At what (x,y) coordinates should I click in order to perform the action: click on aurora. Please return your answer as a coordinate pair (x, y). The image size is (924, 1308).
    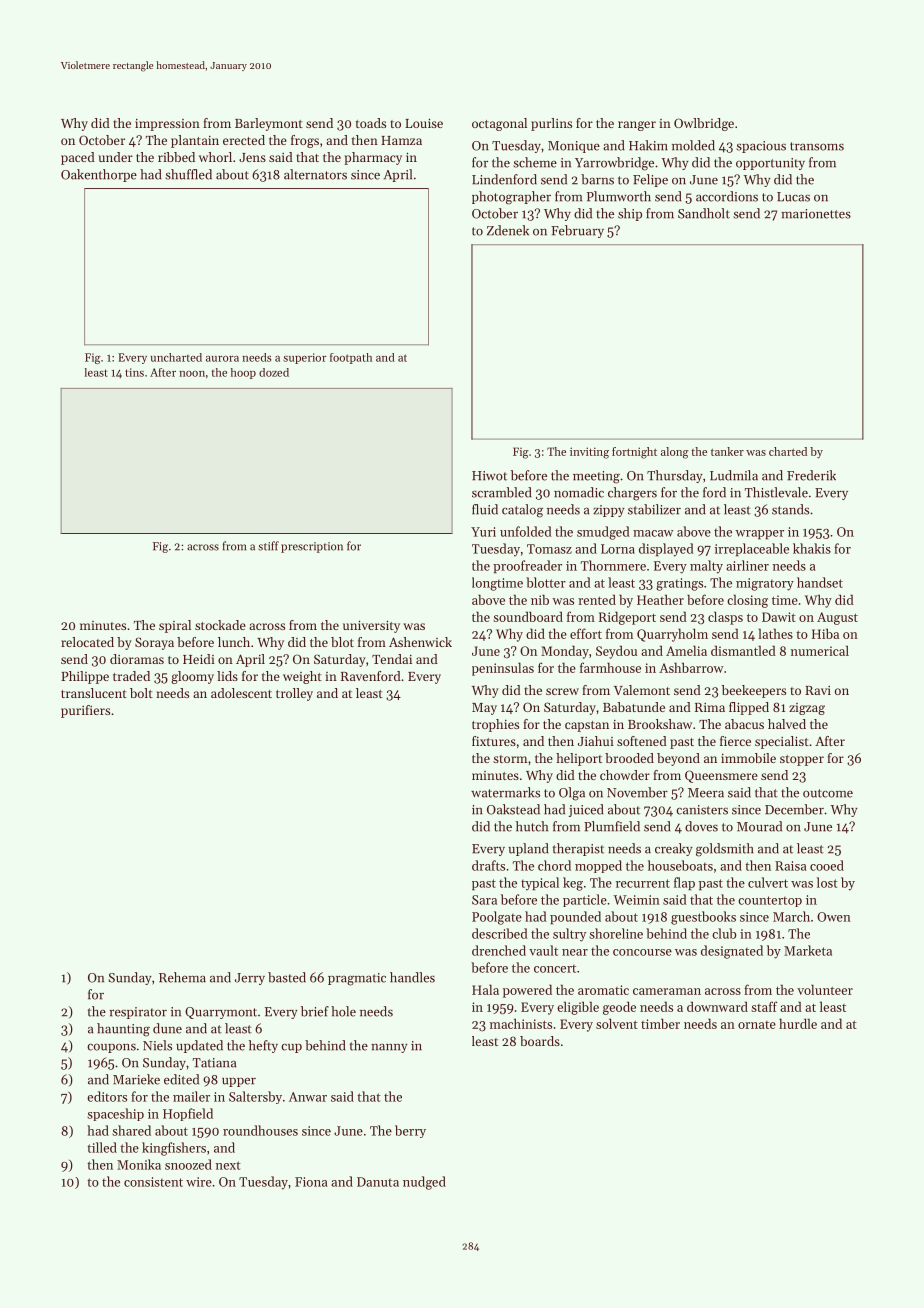
    Looking at the image, I should click on (222, 359).
